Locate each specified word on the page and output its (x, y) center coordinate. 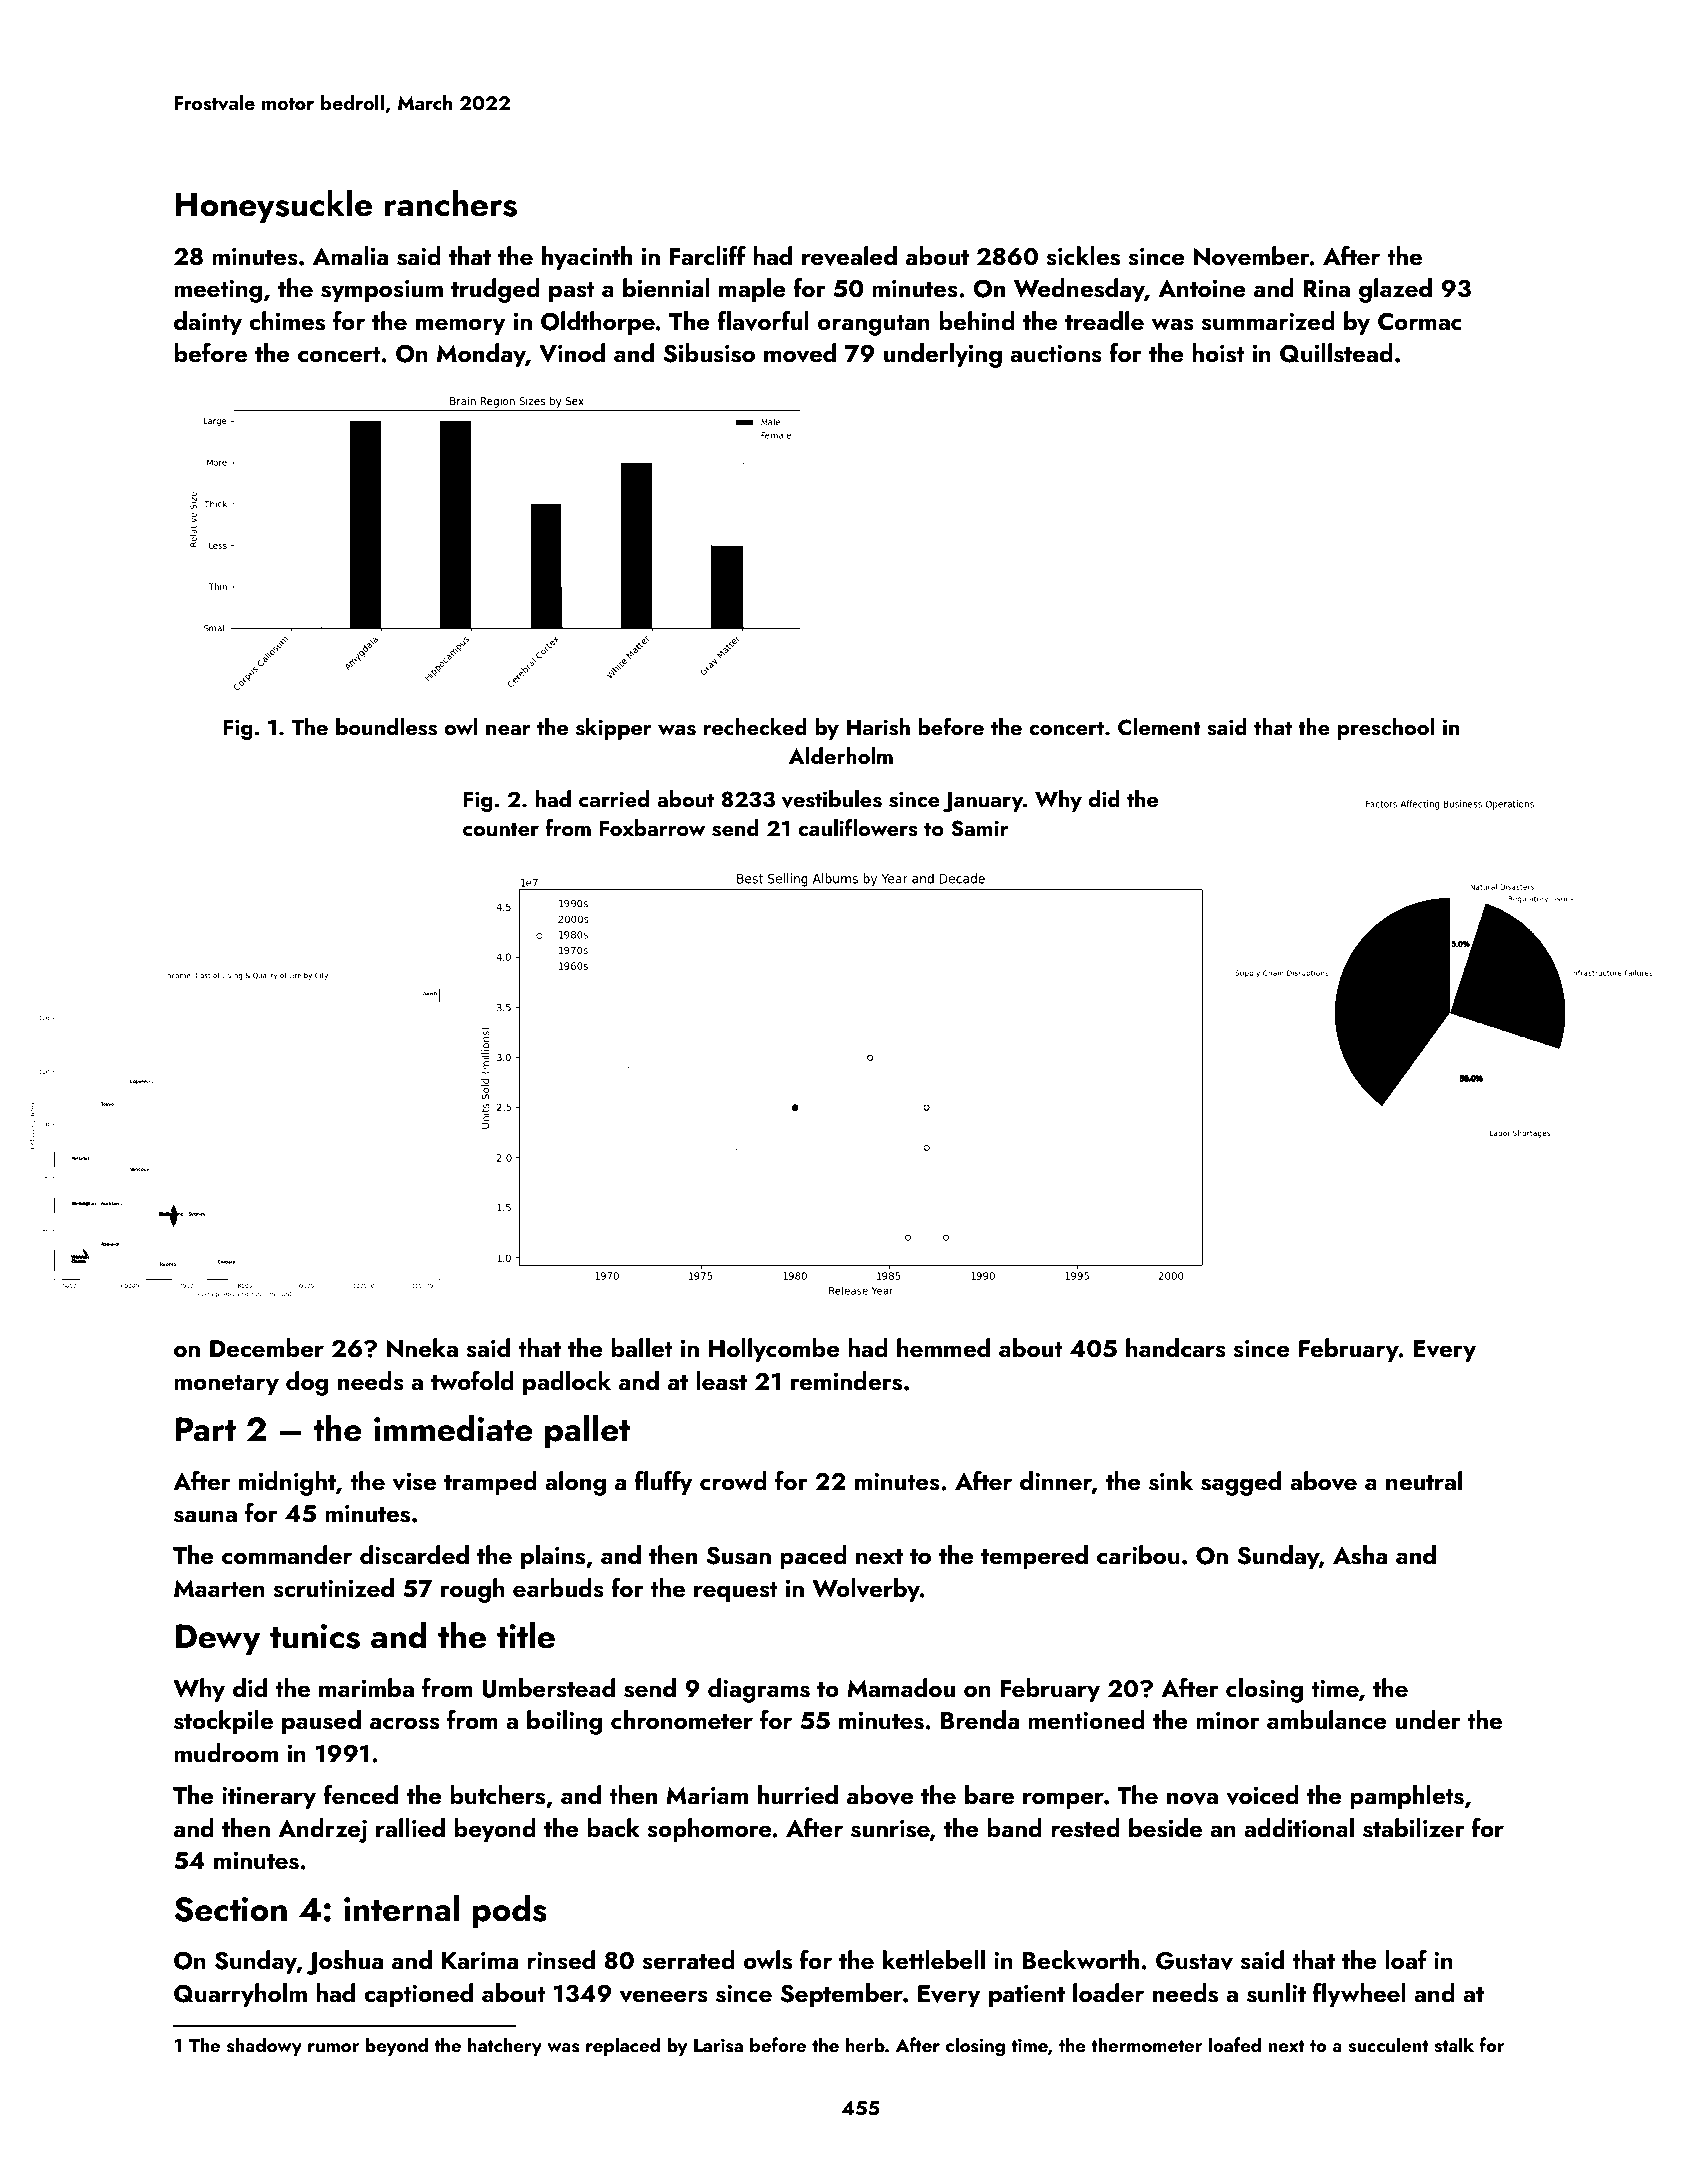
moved (800, 353)
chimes (287, 321)
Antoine (1202, 288)
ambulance (1327, 1720)
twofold (472, 1380)
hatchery (505, 2046)
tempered (1034, 1557)
